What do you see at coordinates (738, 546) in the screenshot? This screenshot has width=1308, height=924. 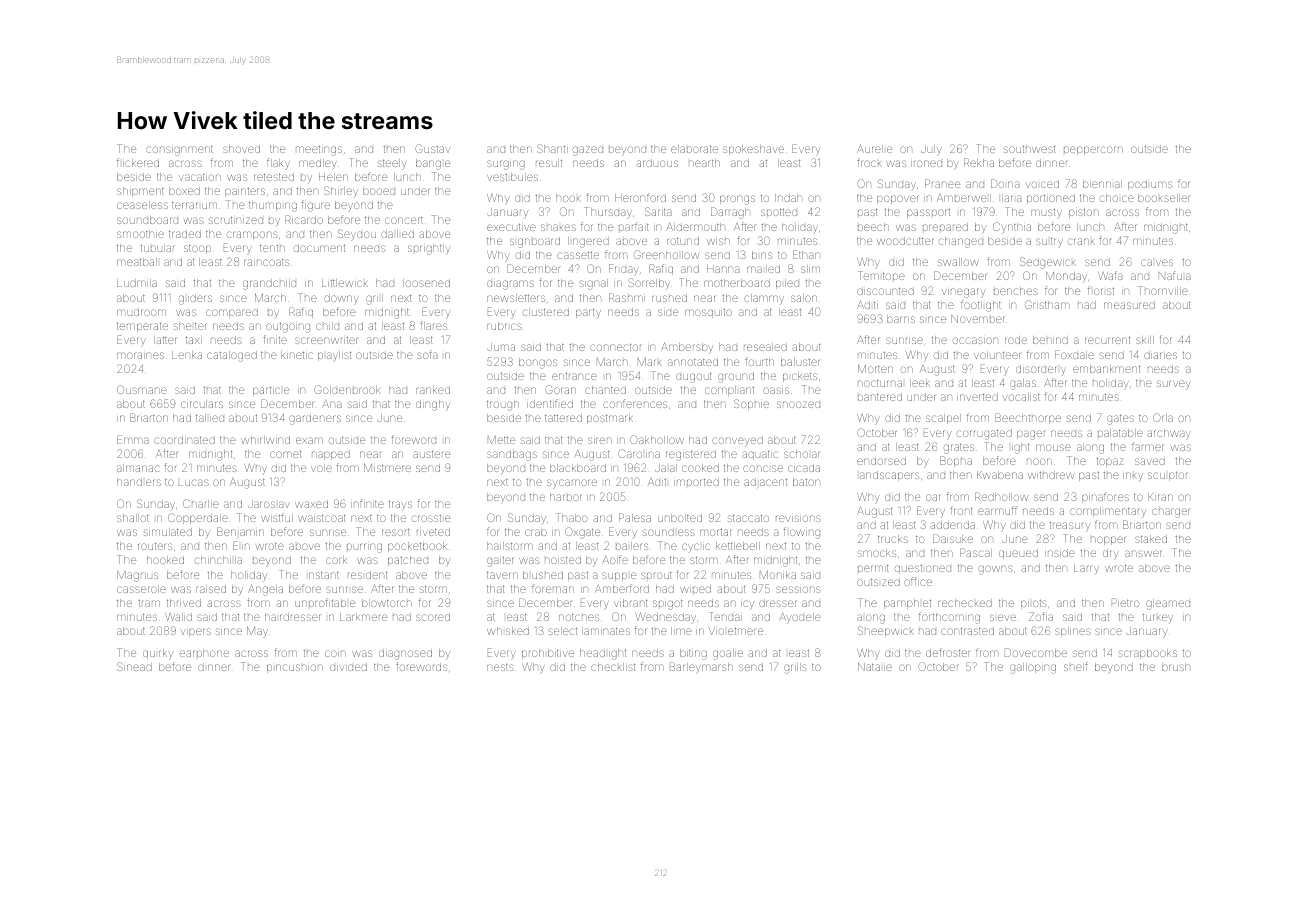 I see `kettlebell` at bounding box center [738, 546].
